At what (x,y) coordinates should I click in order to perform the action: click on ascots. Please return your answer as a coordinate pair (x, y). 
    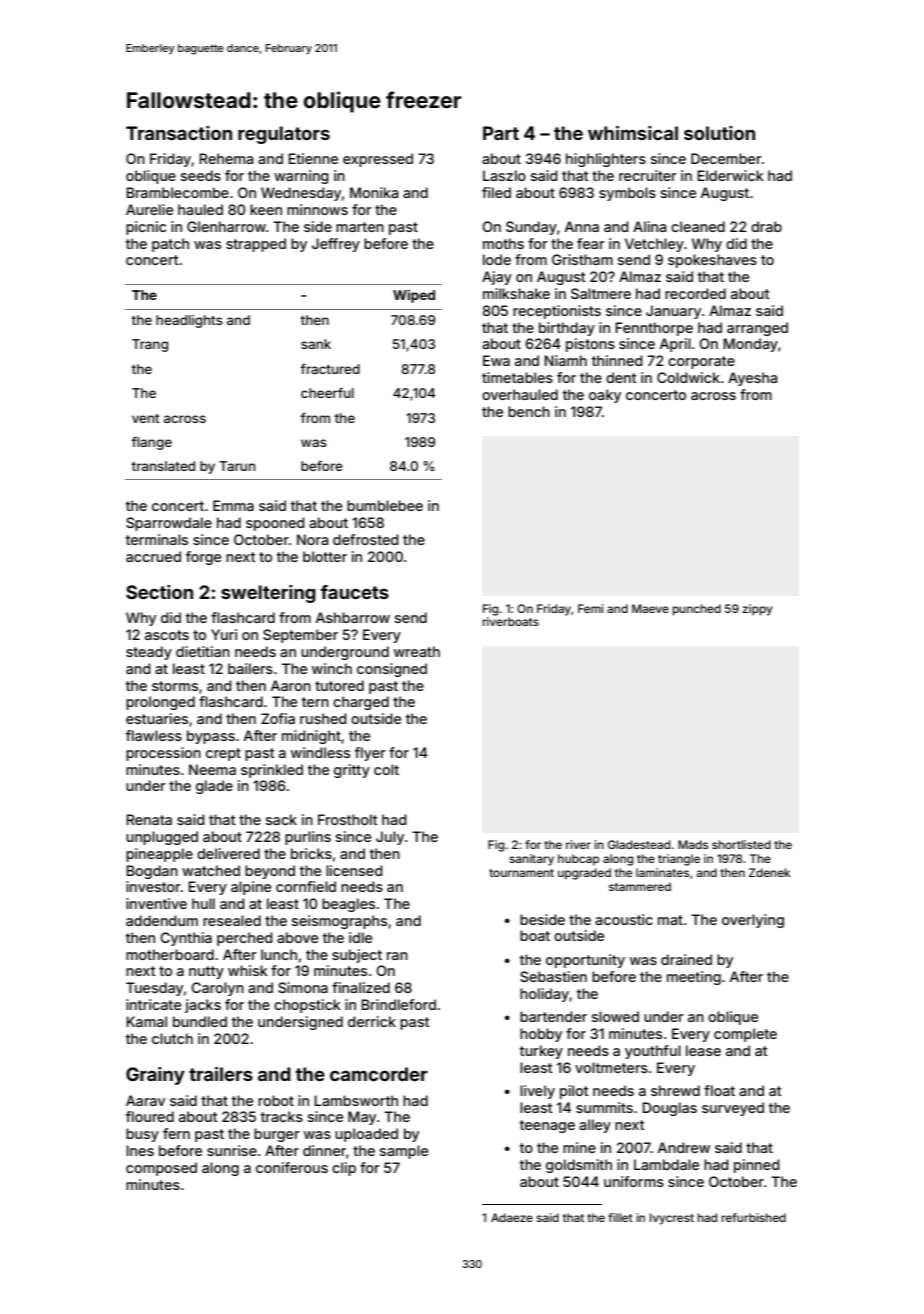
    Looking at the image, I should click on (167, 635).
